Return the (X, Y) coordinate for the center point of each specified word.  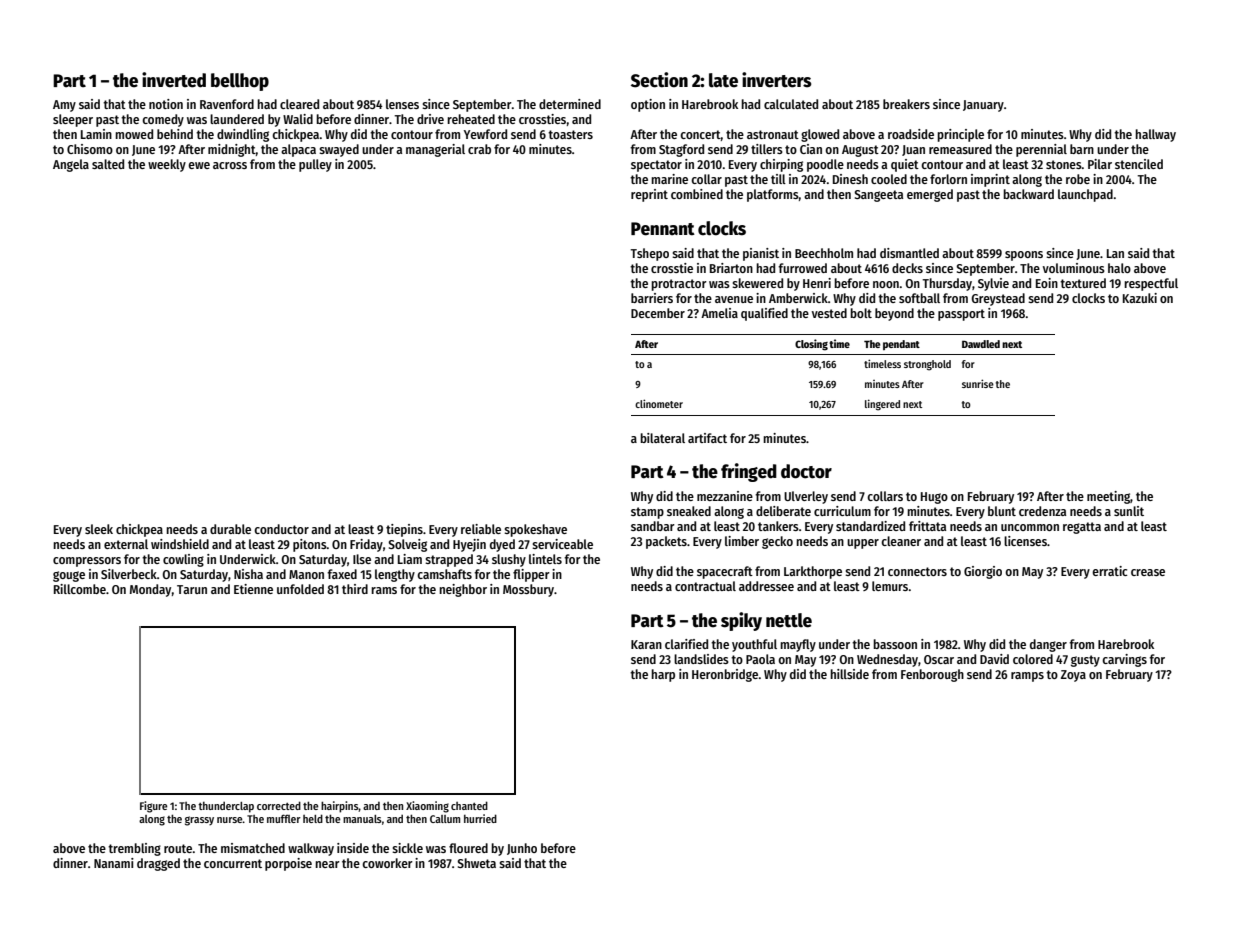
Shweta (476, 863)
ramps (1027, 677)
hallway (1155, 135)
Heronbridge (725, 675)
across (230, 165)
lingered (882, 405)
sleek (99, 529)
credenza (1042, 511)
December (658, 313)
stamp (647, 513)
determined (570, 104)
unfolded (300, 589)
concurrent (233, 863)
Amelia (719, 313)
